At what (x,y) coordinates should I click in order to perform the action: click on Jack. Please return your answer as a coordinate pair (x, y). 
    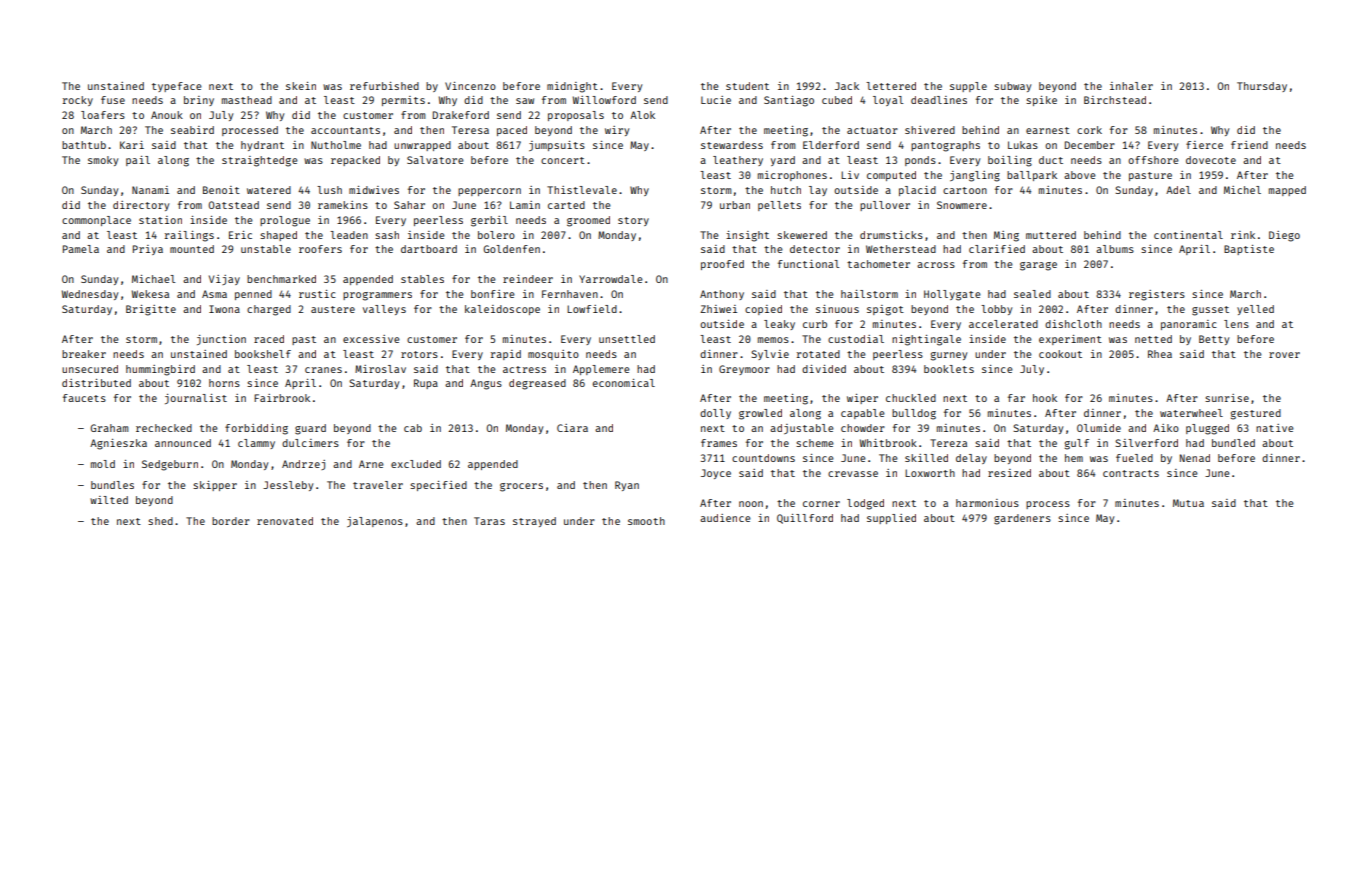
    Looking at the image, I should click on (847, 86).
